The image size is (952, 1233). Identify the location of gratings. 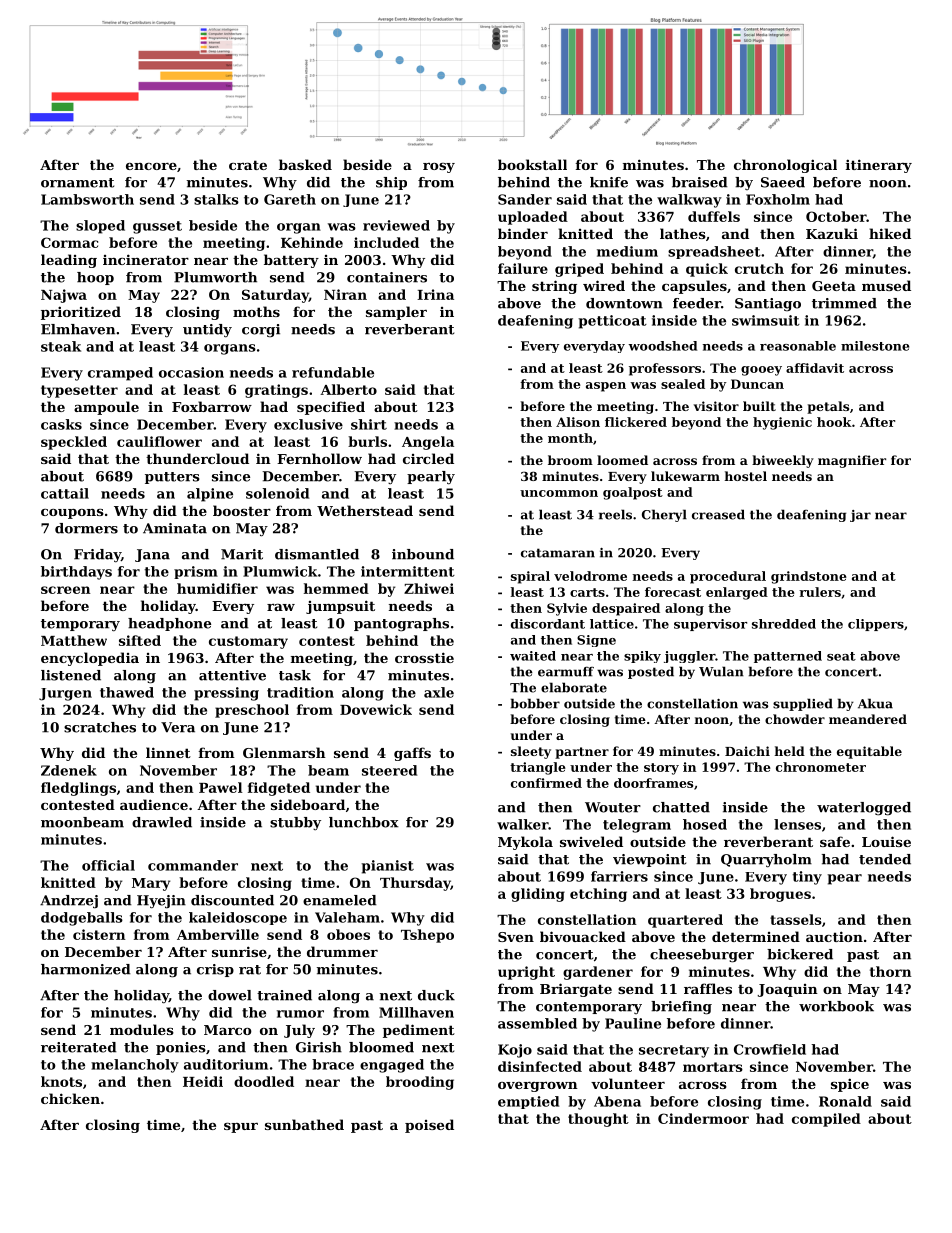
(276, 391).
